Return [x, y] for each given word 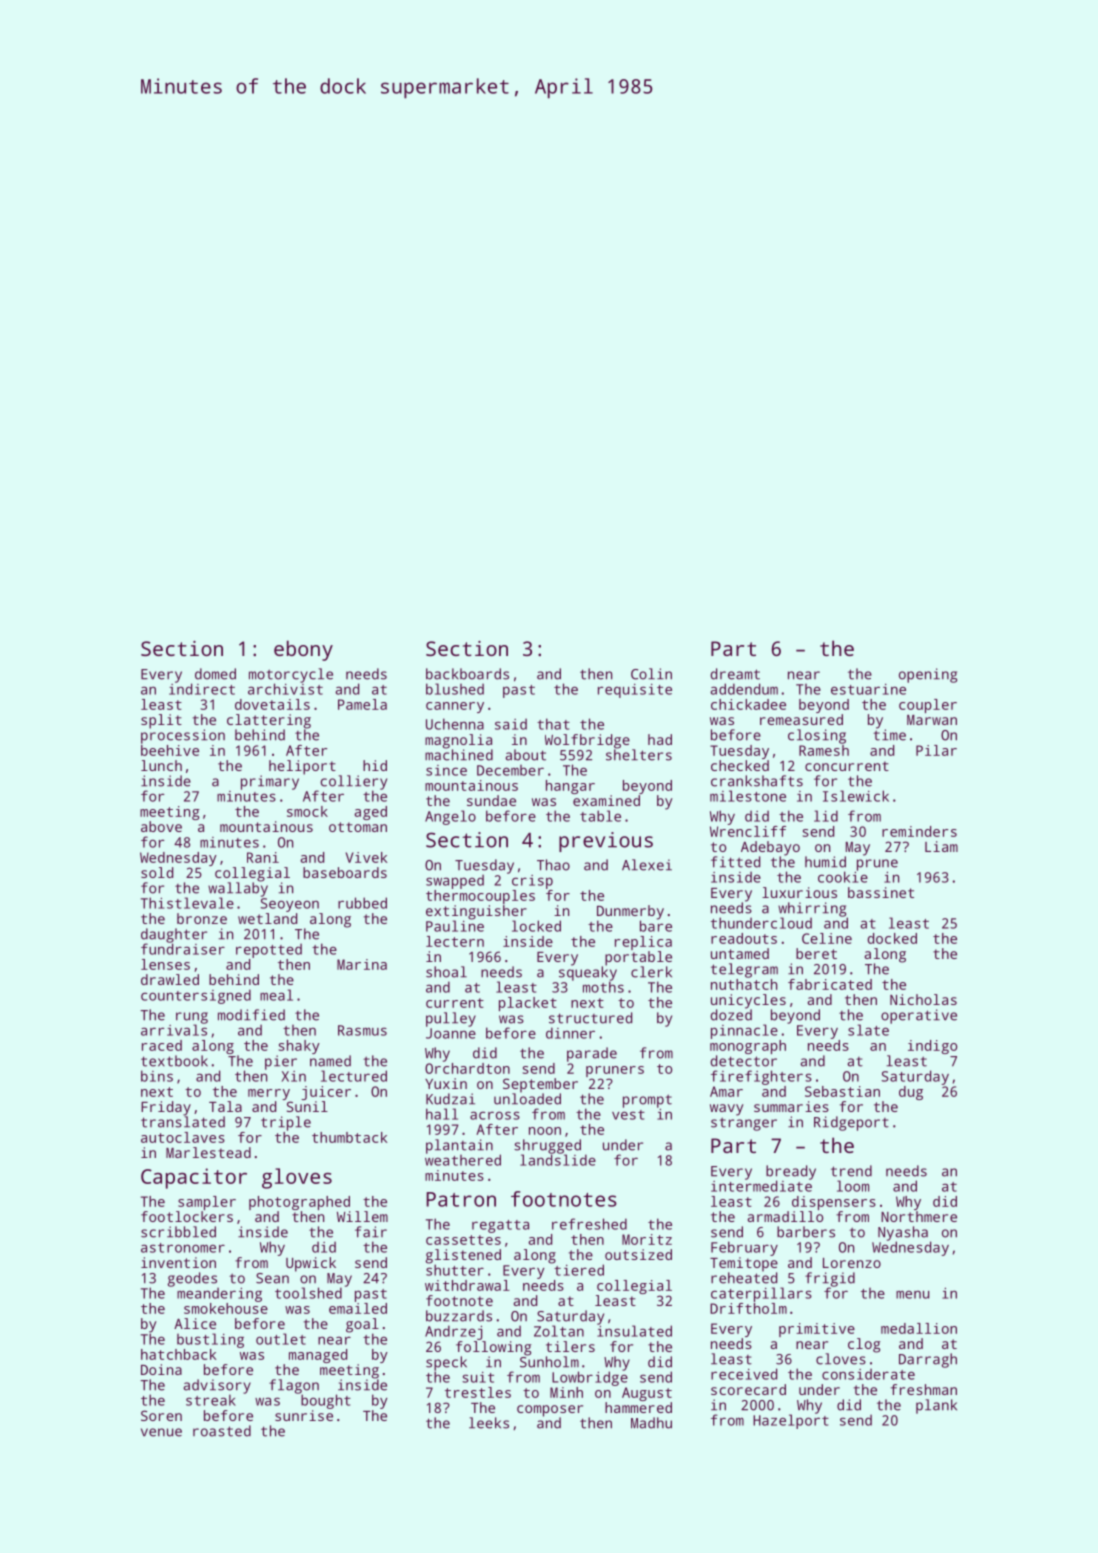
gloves [297, 1178]
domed [215, 674]
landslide [558, 1160]
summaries [791, 1106]
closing [817, 736]
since [446, 770]
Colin [651, 674]
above [161, 826]
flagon [294, 1386]
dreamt [735, 674]
